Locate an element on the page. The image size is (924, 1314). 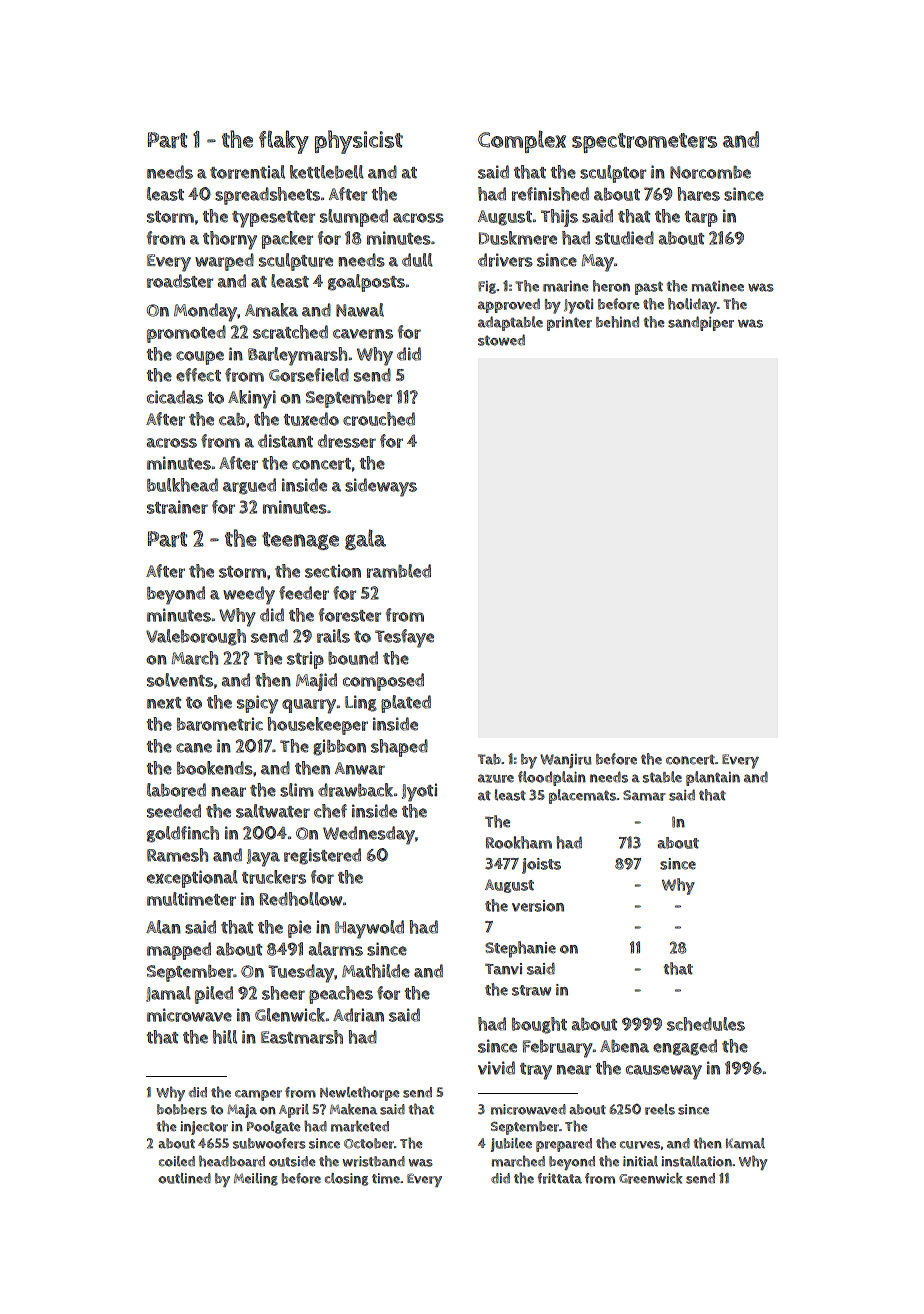
tray is located at coordinates (536, 1071).
